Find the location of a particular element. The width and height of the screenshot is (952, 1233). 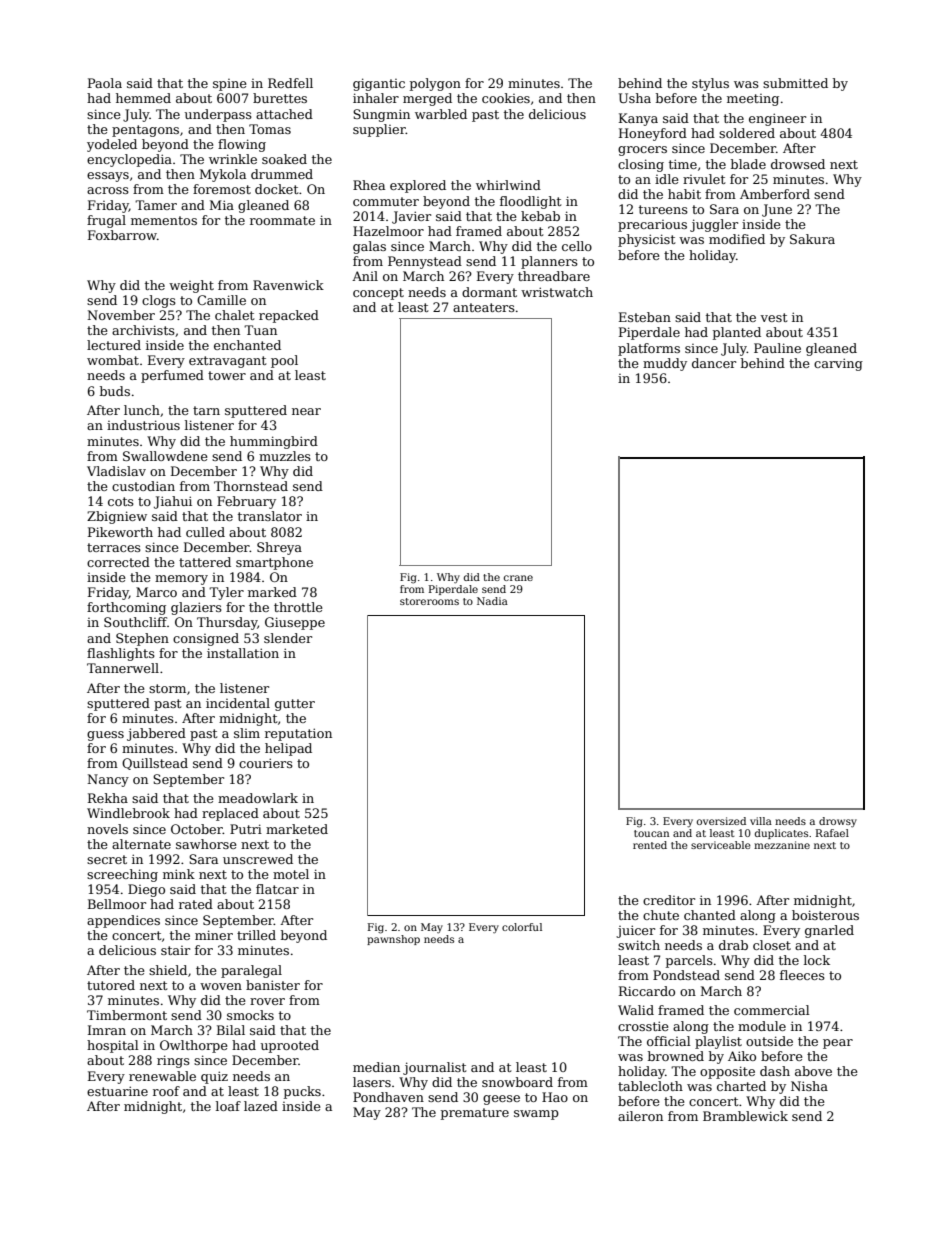

culled is located at coordinates (205, 532).
